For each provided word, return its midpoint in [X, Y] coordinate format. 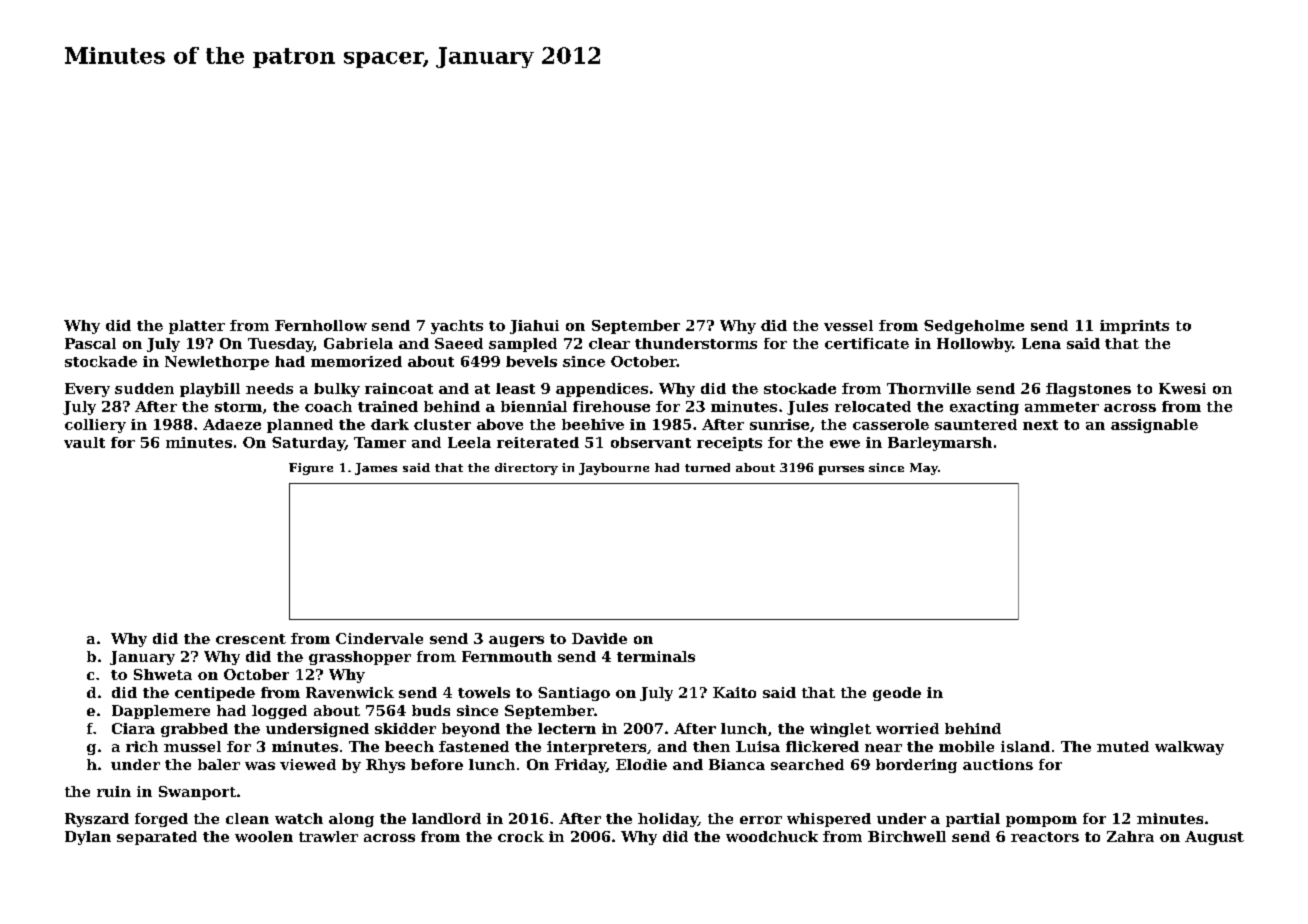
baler [219, 764]
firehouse [611, 406]
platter [197, 327]
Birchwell [907, 836]
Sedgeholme [974, 327]
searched [807, 764]
